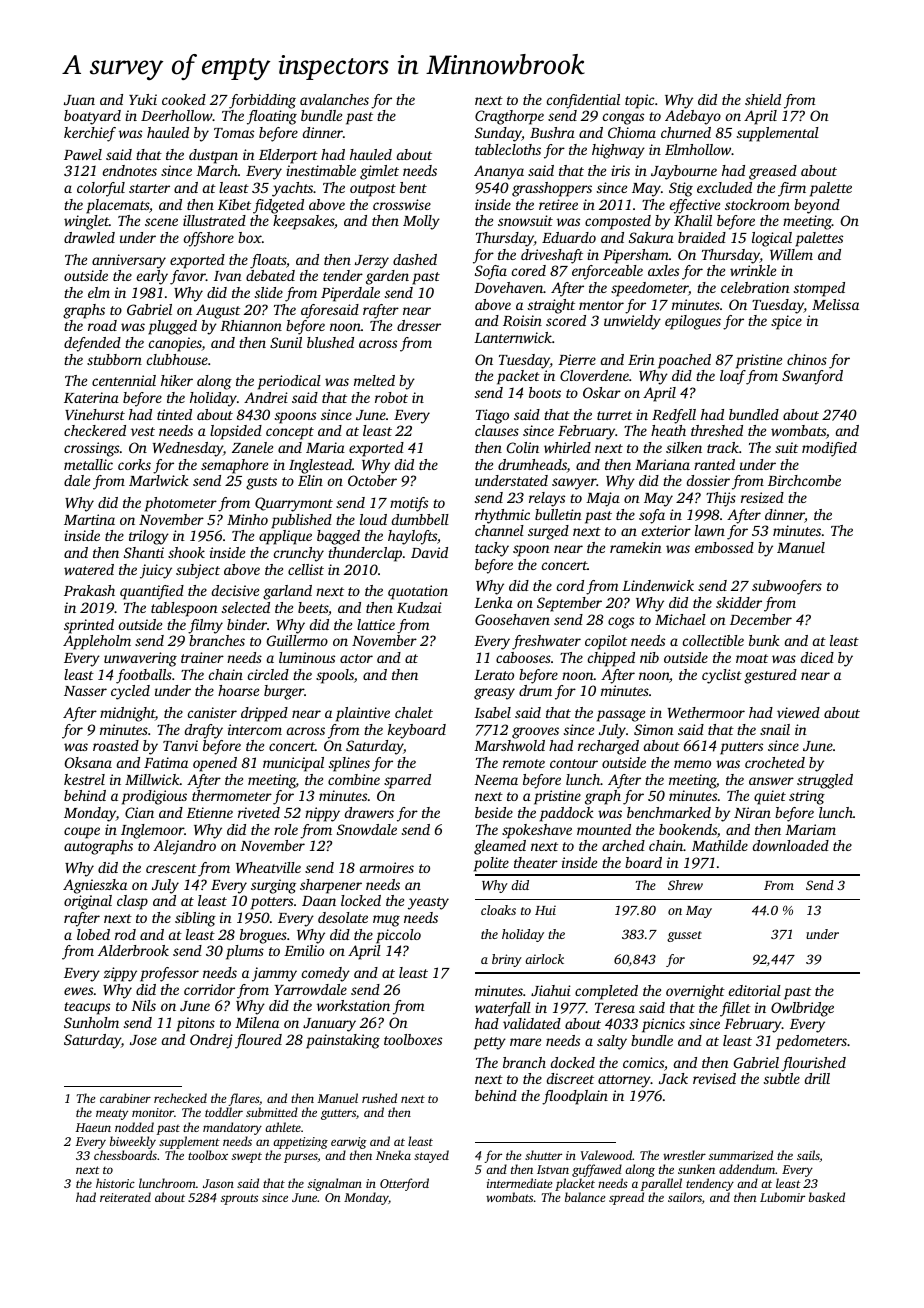 The image size is (924, 1308). I want to click on Otterford, so click(404, 1184).
